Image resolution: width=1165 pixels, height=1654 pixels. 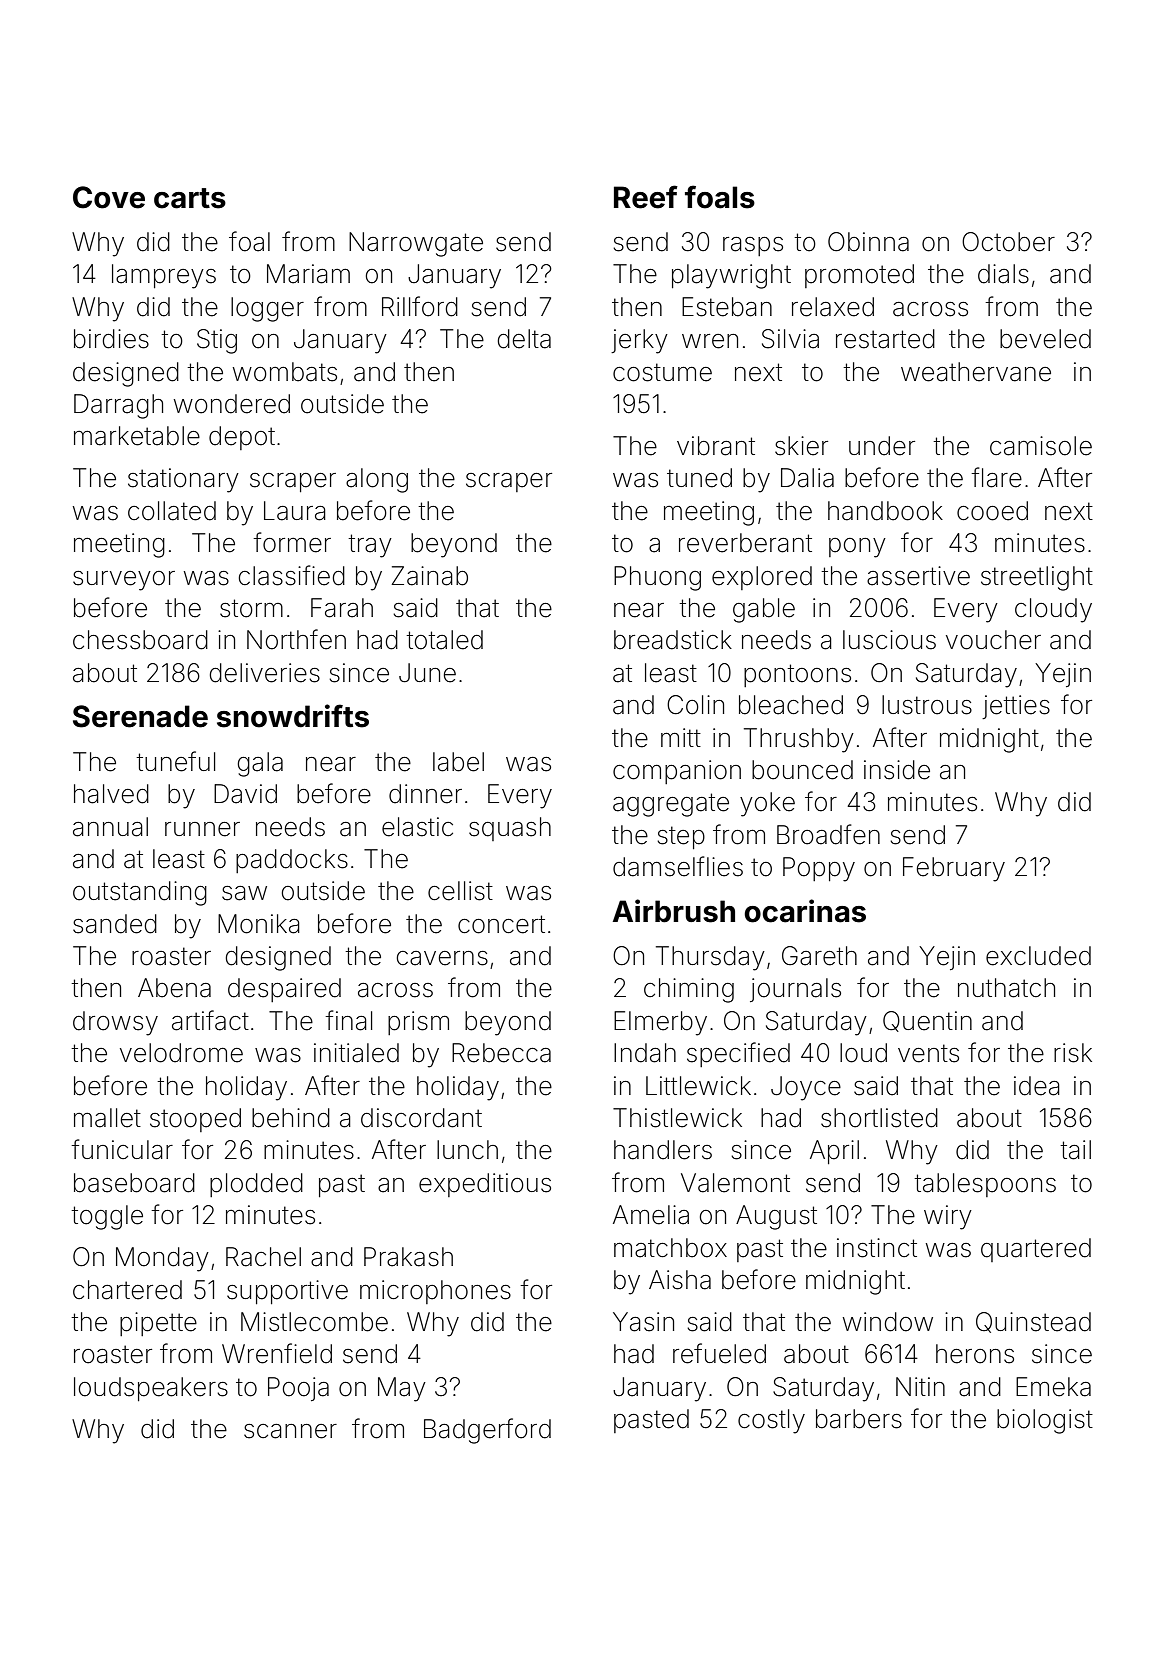 I want to click on barbers, so click(x=859, y=1419).
